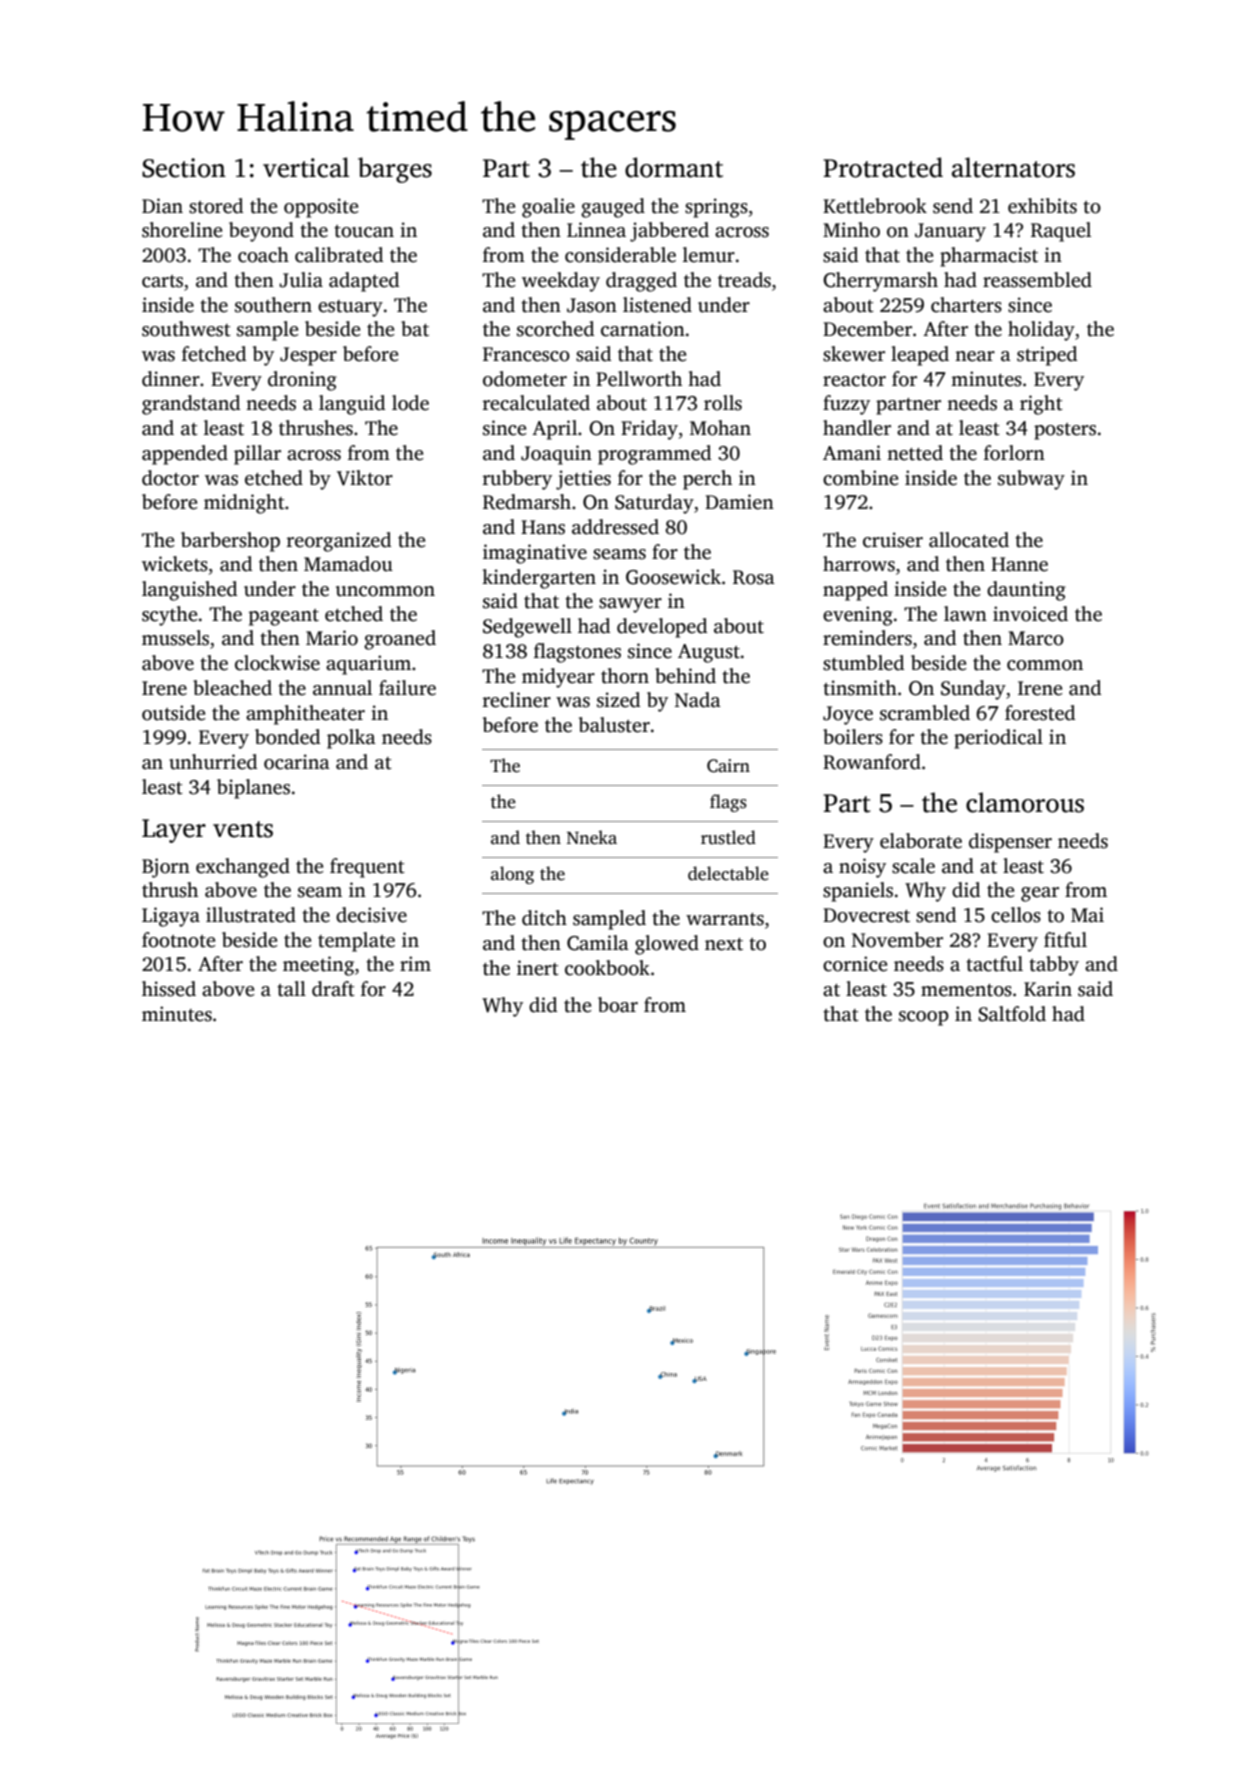 This image has width=1260, height=1782. Describe the element at coordinates (662, 628) in the image. I see `developed` at that location.
